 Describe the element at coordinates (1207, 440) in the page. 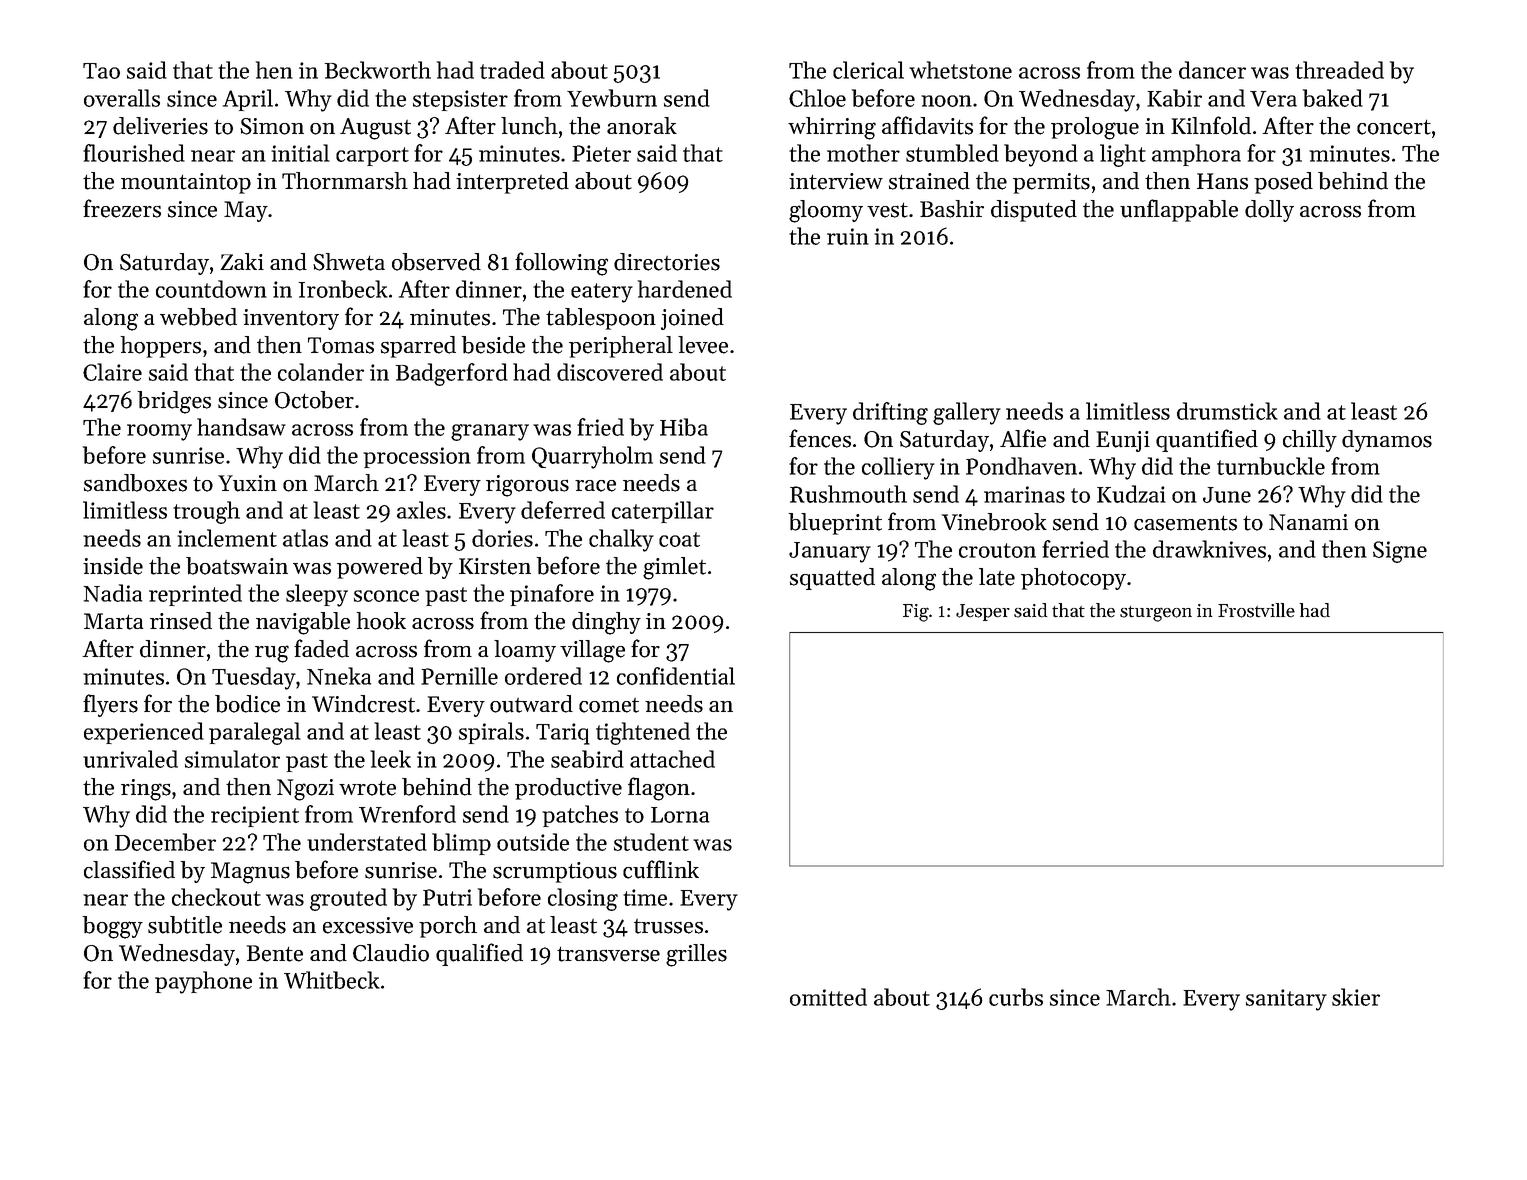

I see `quantified` at that location.
